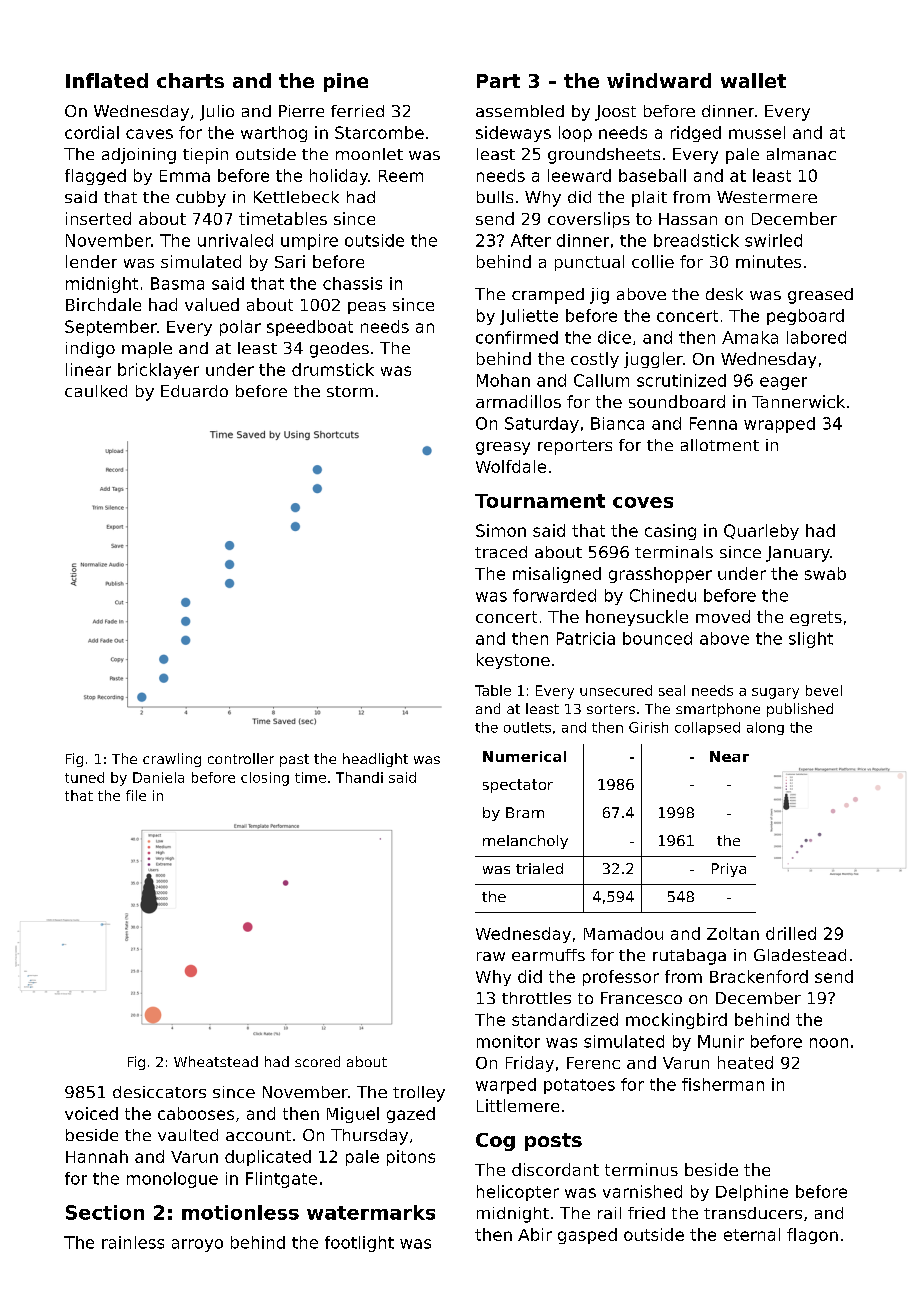  What do you see at coordinates (149, 134) in the page?
I see `caves` at bounding box center [149, 134].
